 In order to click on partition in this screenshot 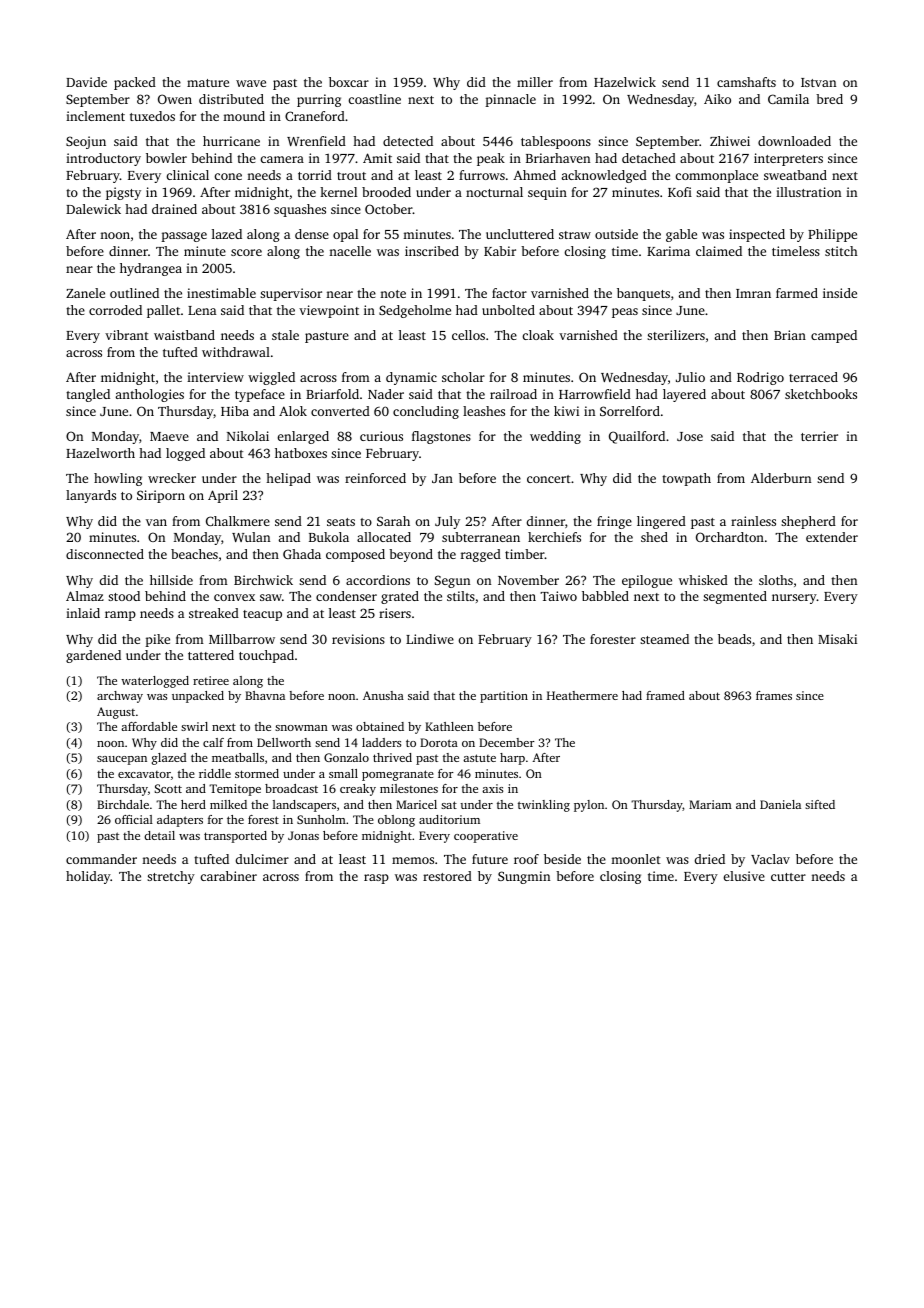, I will do `click(504, 697)`.
